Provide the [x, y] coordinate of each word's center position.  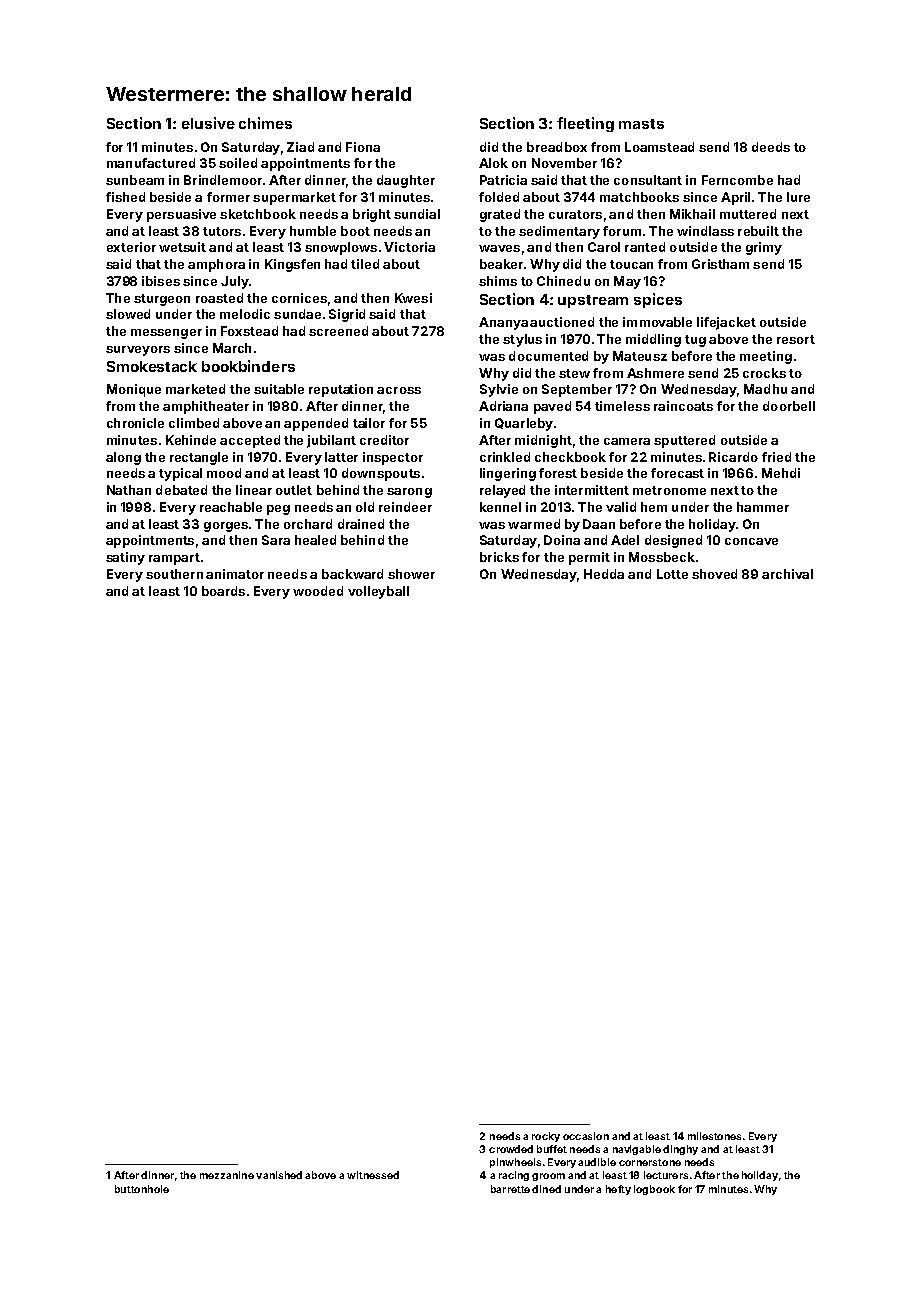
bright [372, 215]
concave [751, 541]
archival [787, 574]
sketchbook [258, 214]
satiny [125, 558]
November [564, 163]
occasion [586, 1136]
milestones [714, 1136]
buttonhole [142, 1189]
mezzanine [227, 1175]
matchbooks [639, 197]
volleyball [378, 592]
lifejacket [726, 323]
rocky [546, 1137]
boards [223, 591]
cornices [299, 298]
